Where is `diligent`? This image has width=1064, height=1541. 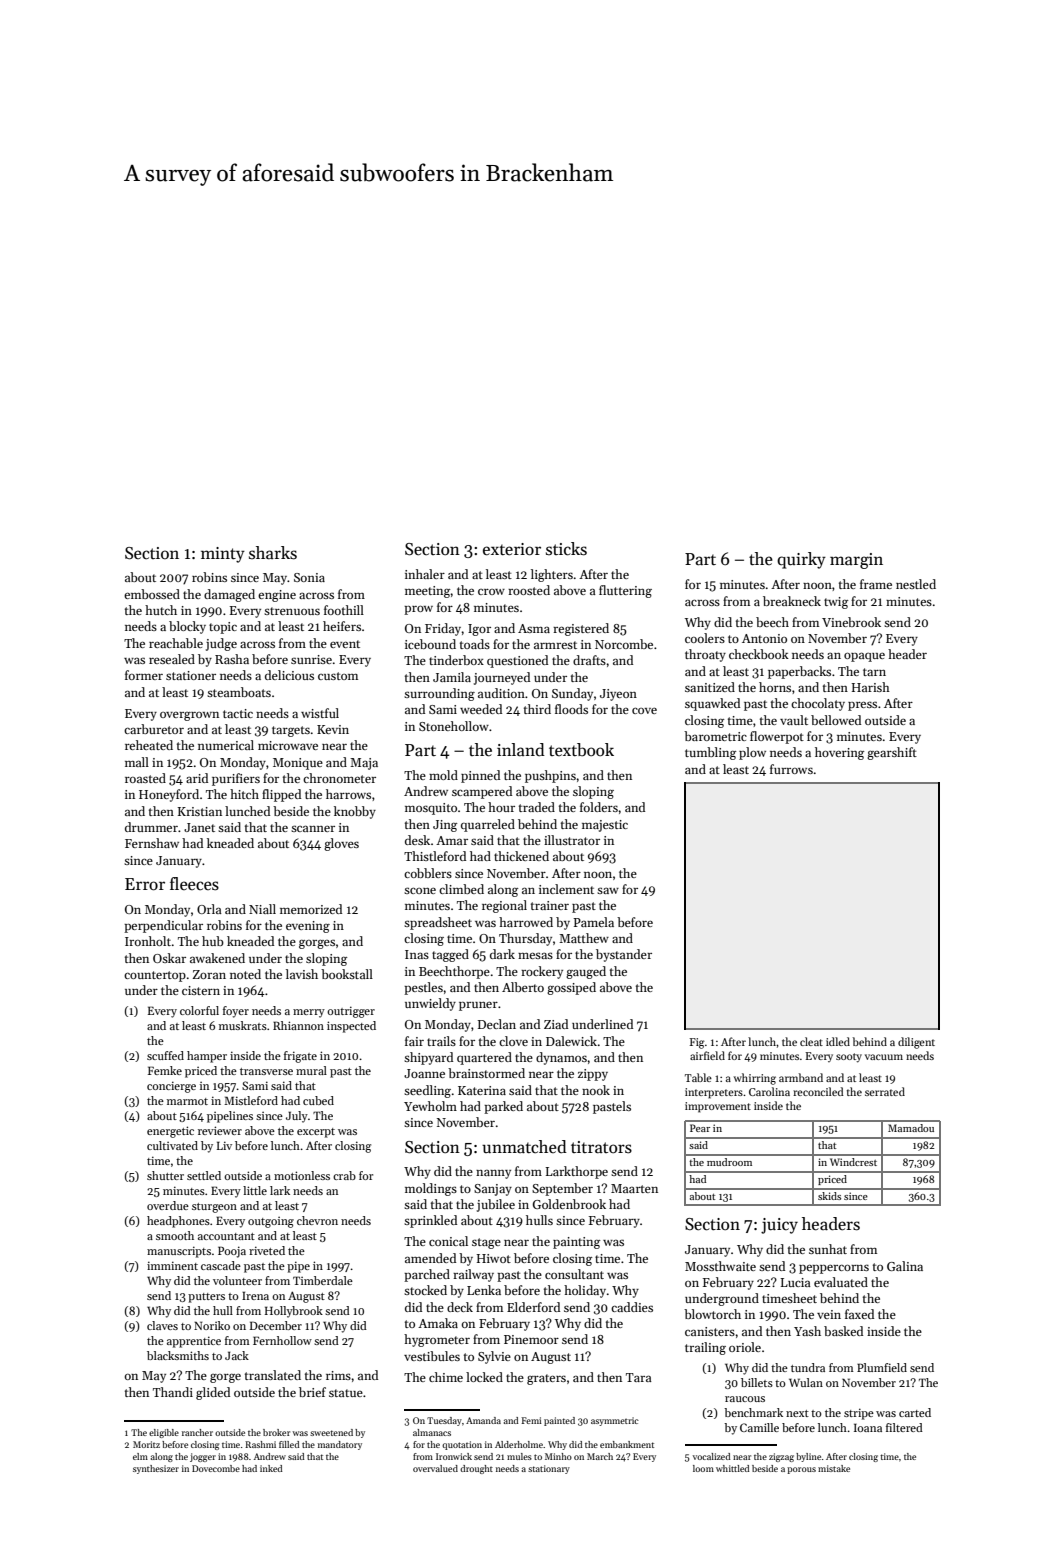 diligent is located at coordinates (916, 1043).
